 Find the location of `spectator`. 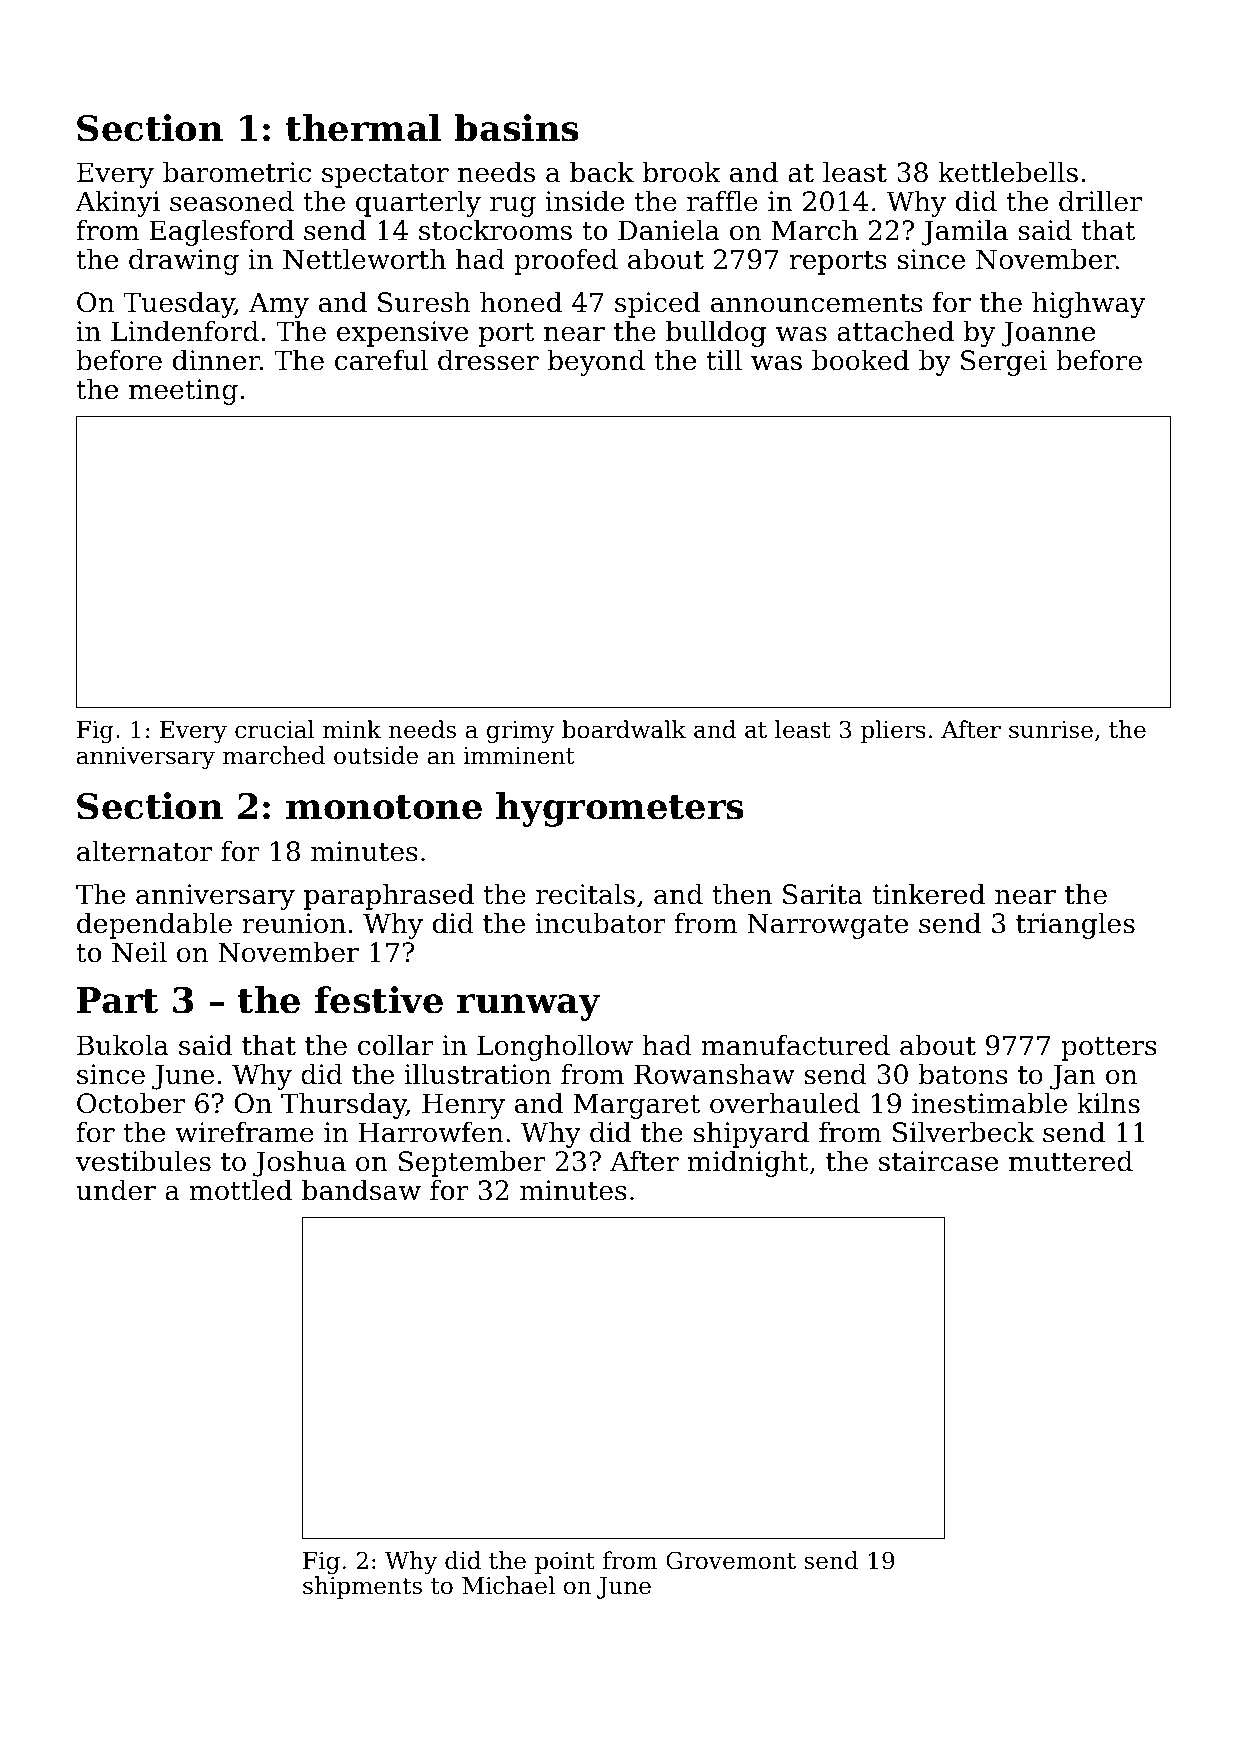

spectator is located at coordinates (385, 176).
